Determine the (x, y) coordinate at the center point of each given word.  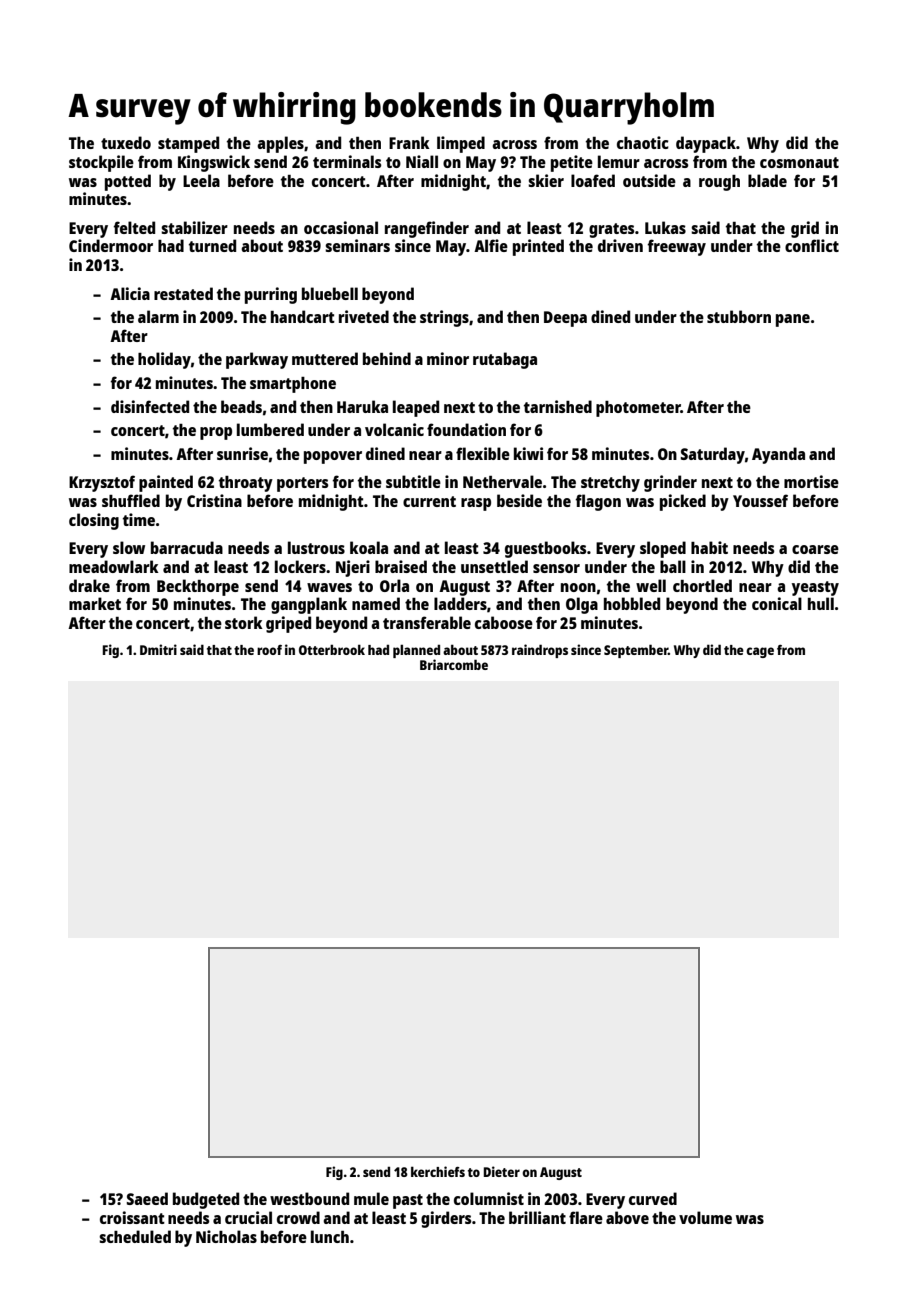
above (627, 1217)
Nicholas (226, 1236)
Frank (409, 142)
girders (446, 1219)
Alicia (130, 293)
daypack (706, 144)
